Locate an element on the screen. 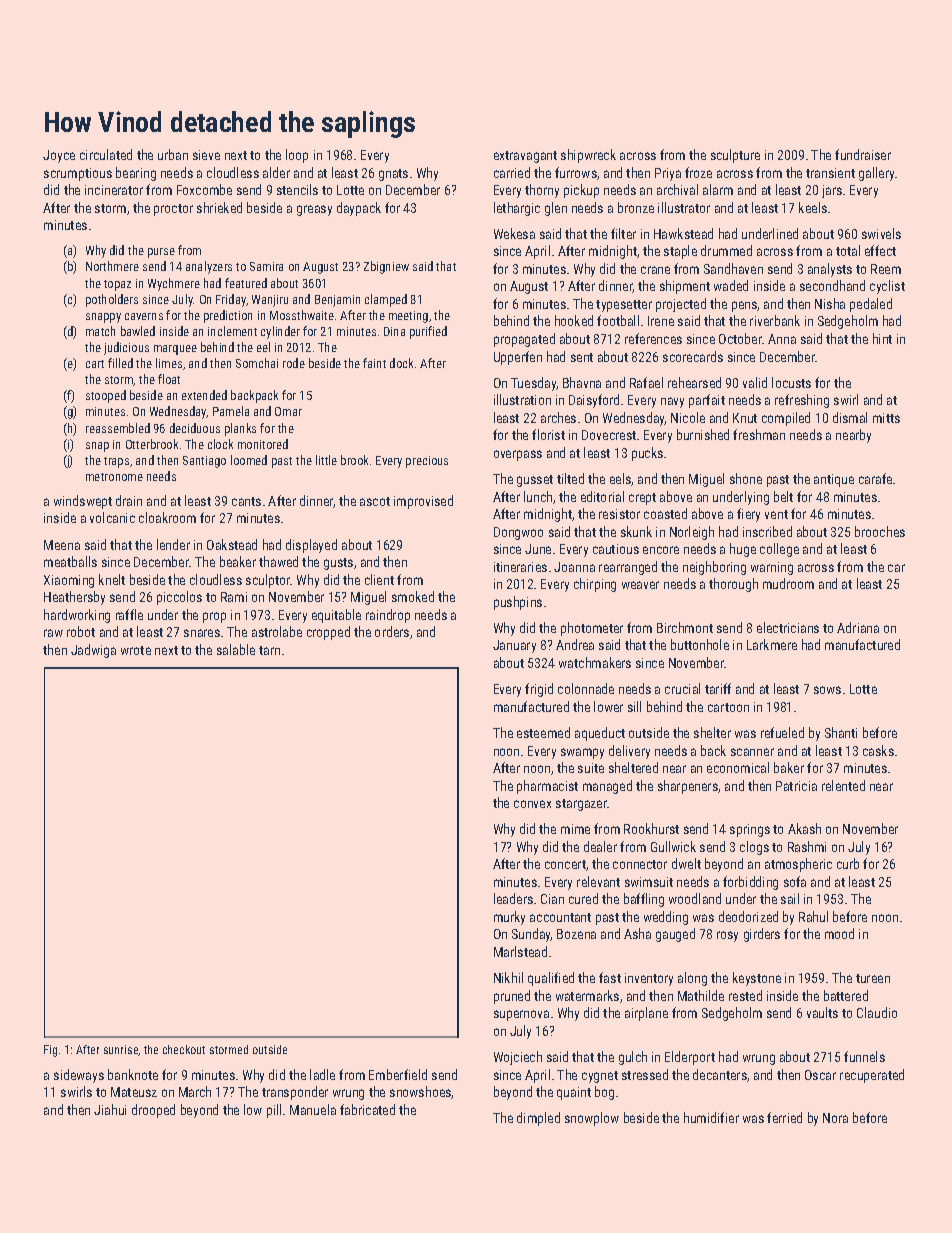  dismal is located at coordinates (850, 417).
